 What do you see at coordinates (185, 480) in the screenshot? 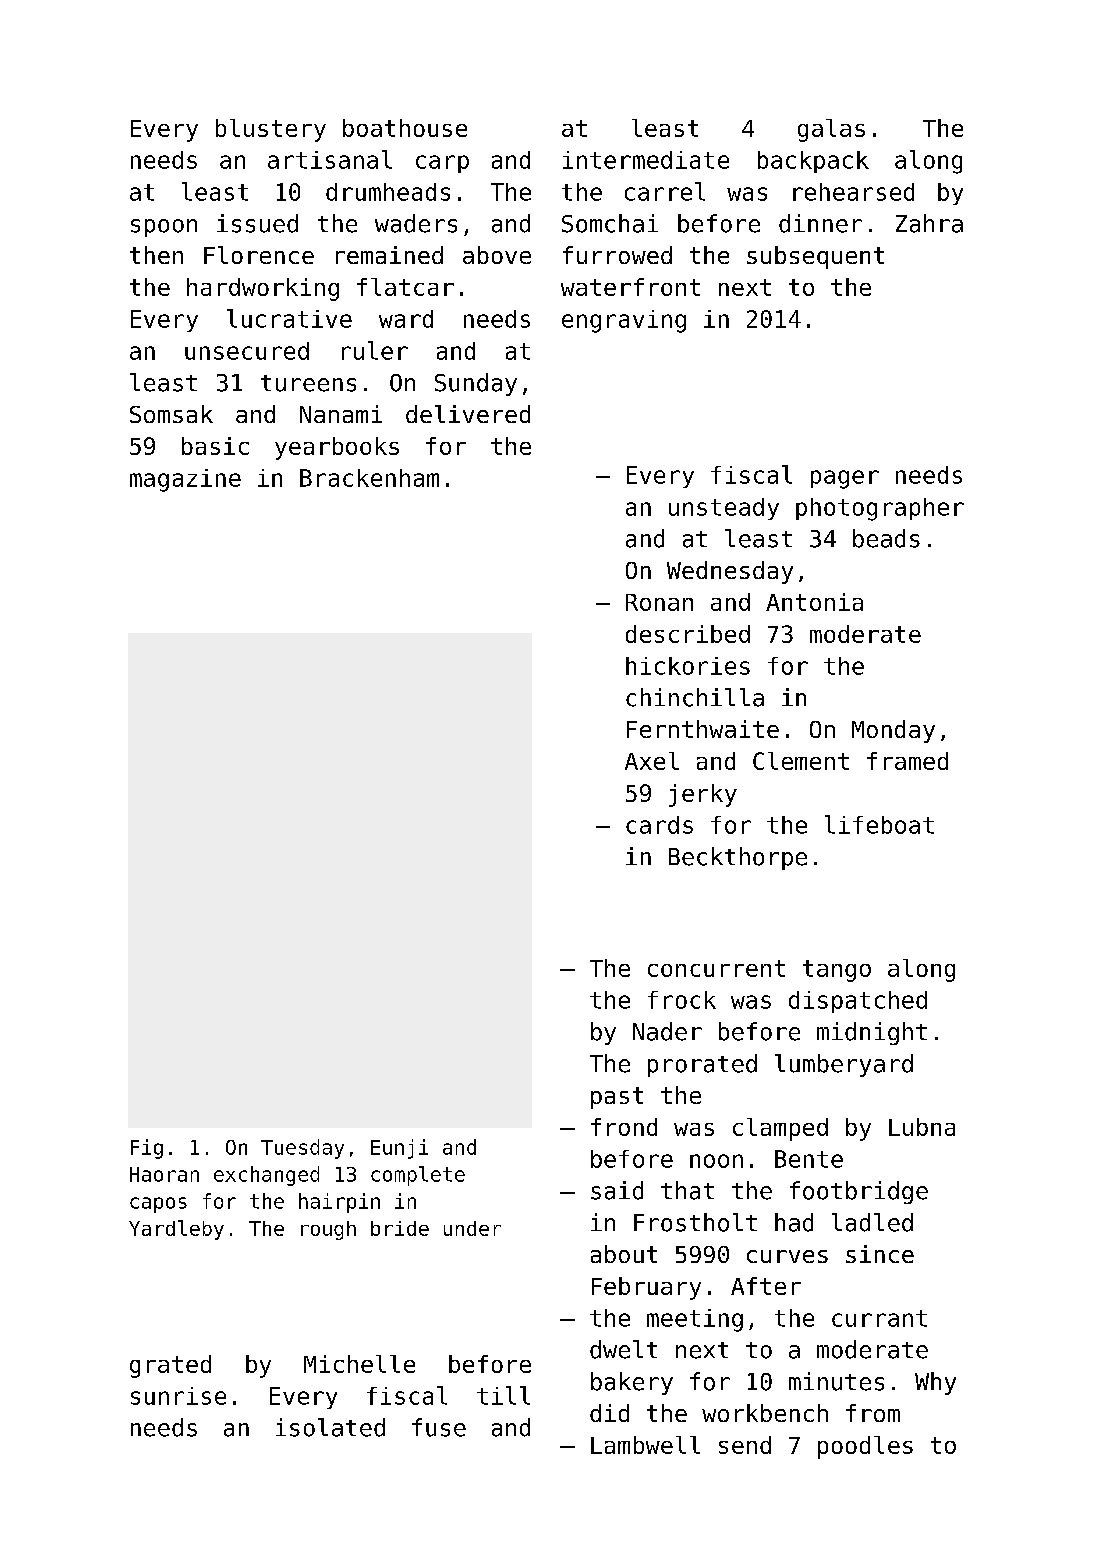
I see `magazine` at bounding box center [185, 480].
